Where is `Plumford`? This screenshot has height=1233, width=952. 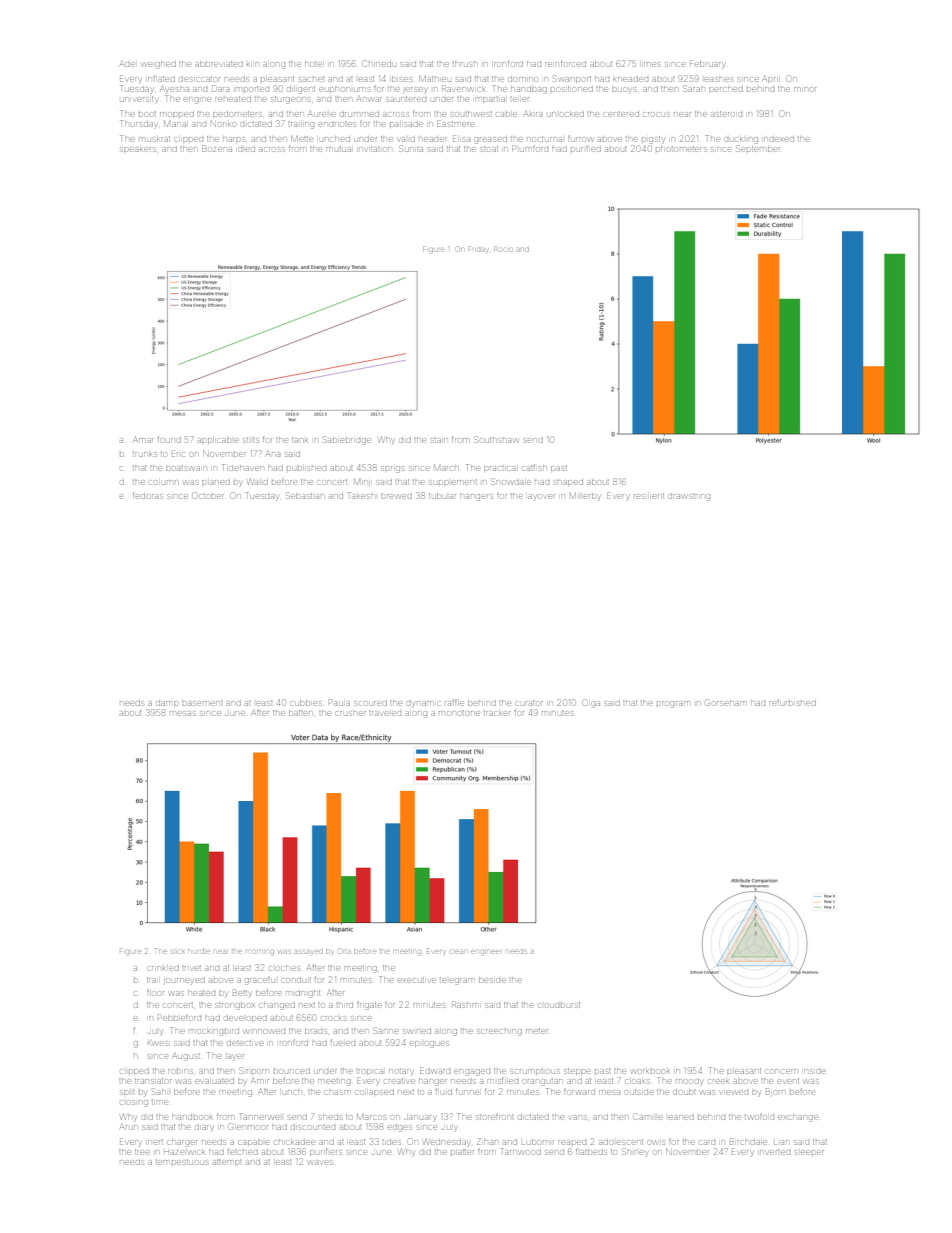
Plumford is located at coordinates (530, 148).
